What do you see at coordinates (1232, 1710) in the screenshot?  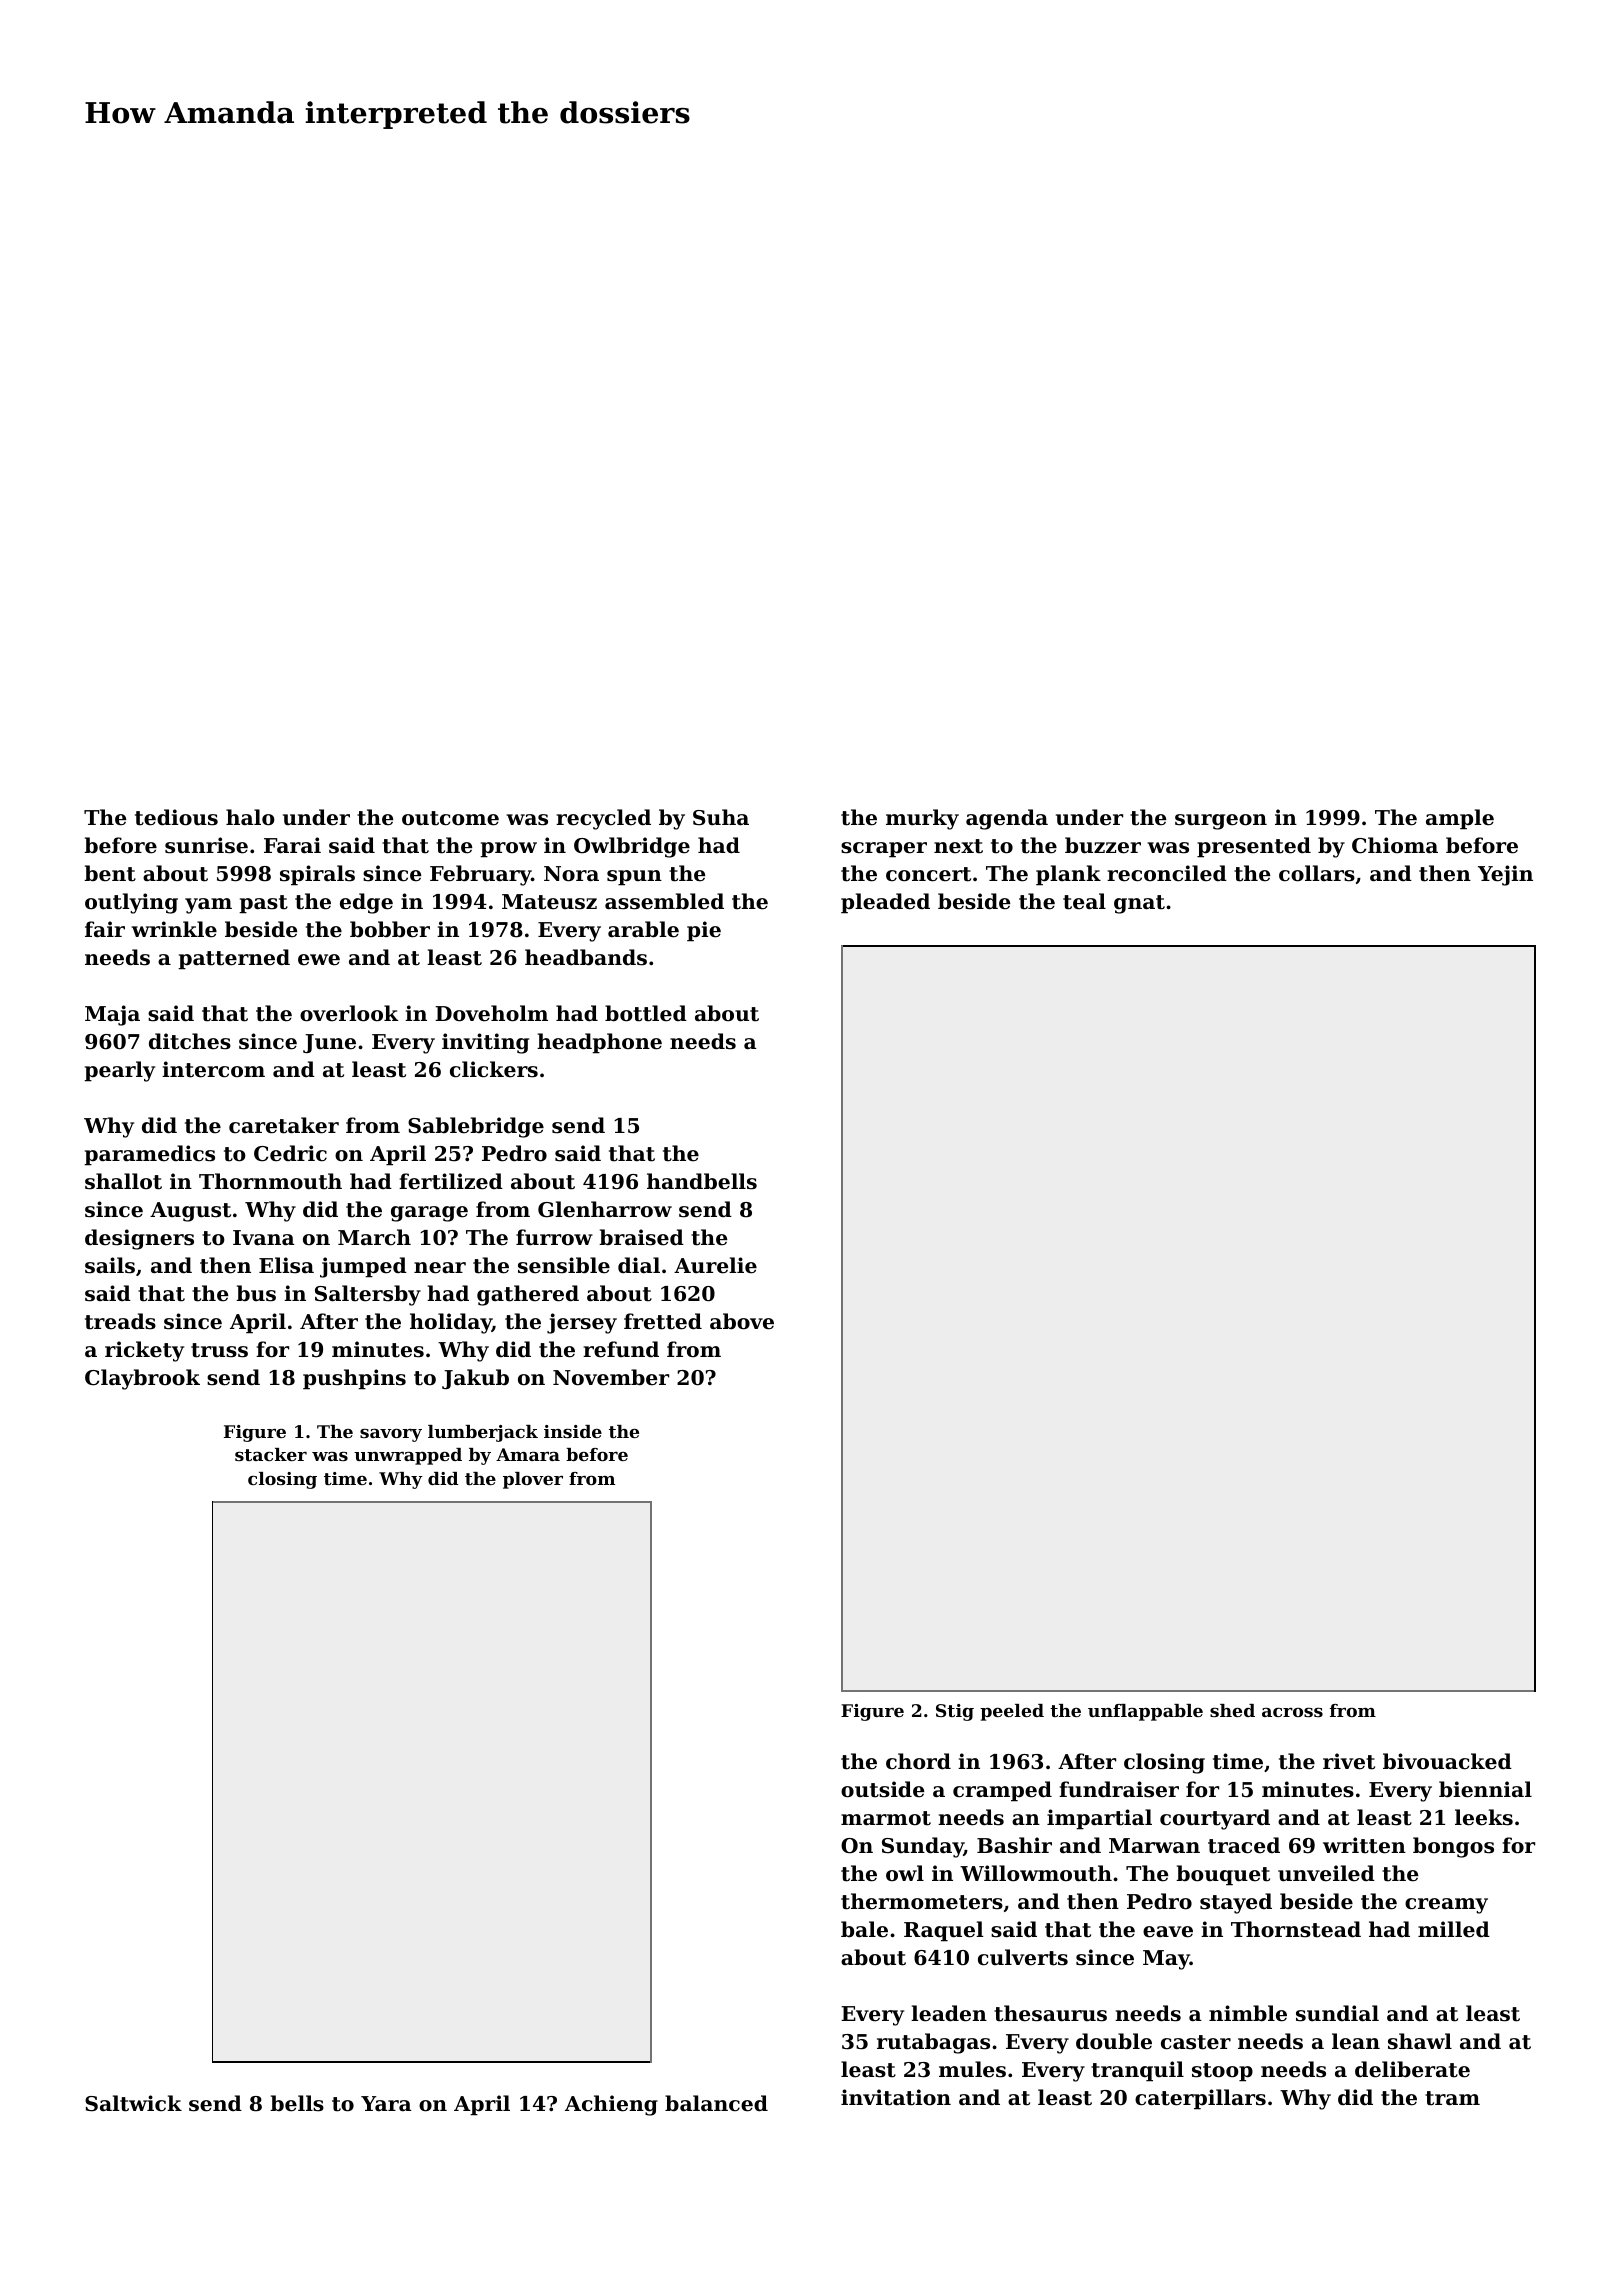 I see `shed` at bounding box center [1232, 1710].
